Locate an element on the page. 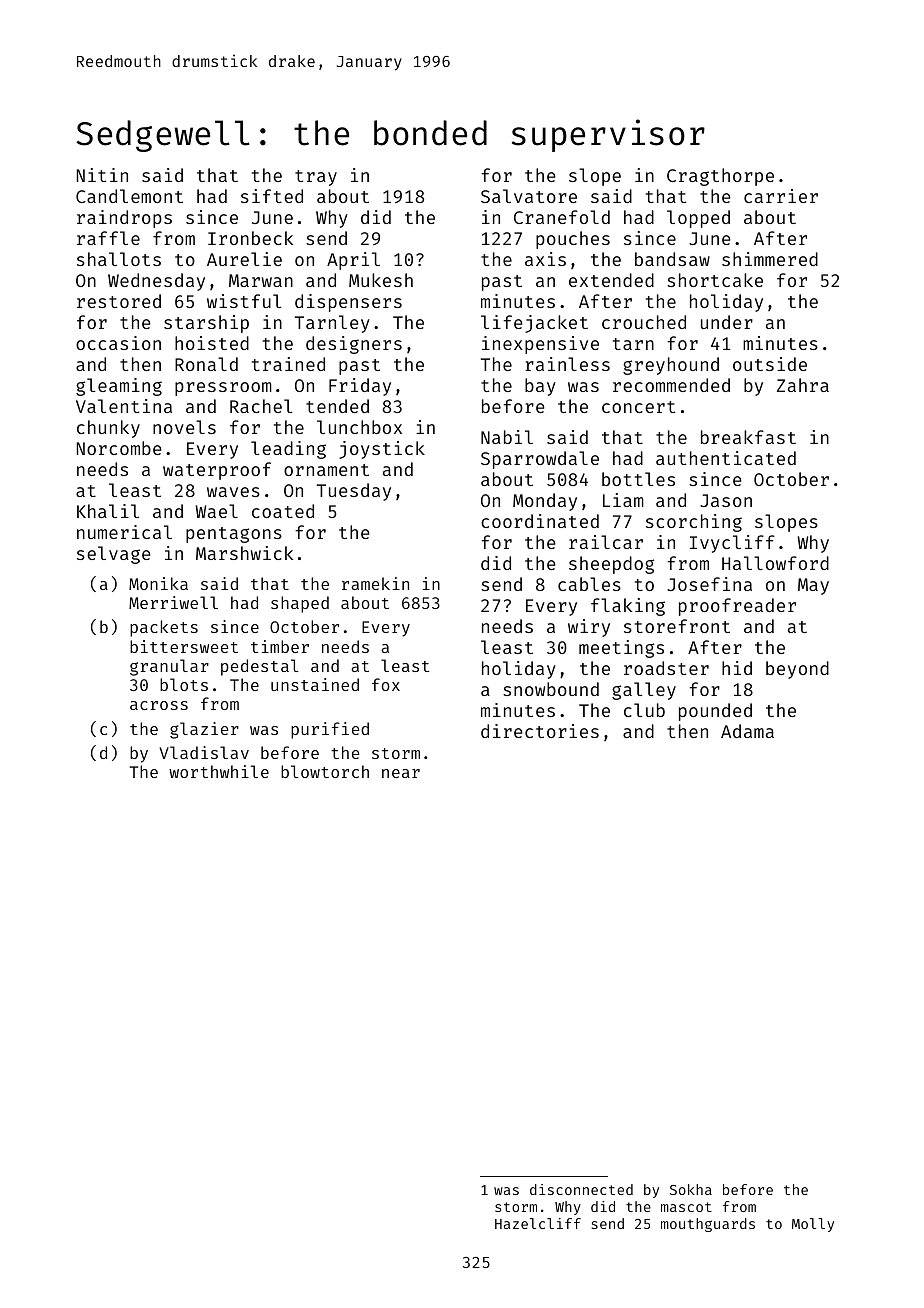 Image resolution: width=924 pixels, height=1308 pixels. Candlemont is located at coordinates (129, 196).
